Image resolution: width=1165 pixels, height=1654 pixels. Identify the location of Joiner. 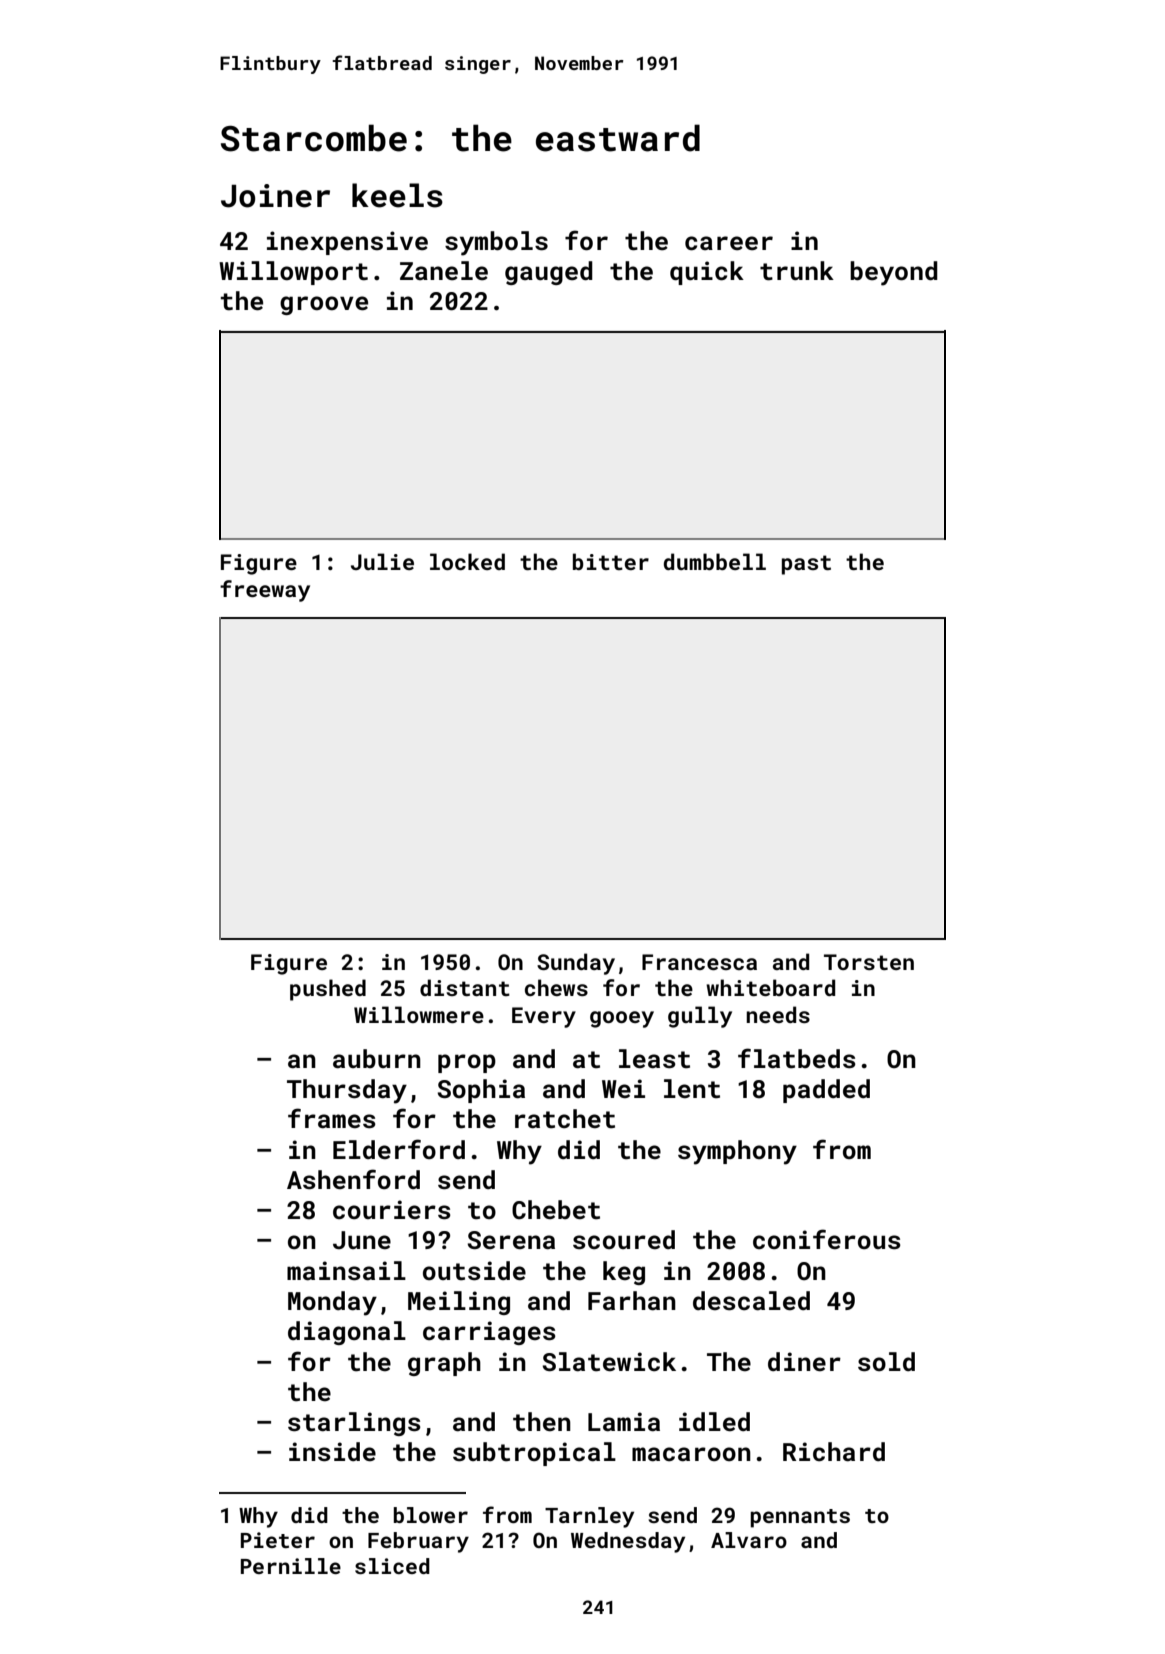
(275, 196).
